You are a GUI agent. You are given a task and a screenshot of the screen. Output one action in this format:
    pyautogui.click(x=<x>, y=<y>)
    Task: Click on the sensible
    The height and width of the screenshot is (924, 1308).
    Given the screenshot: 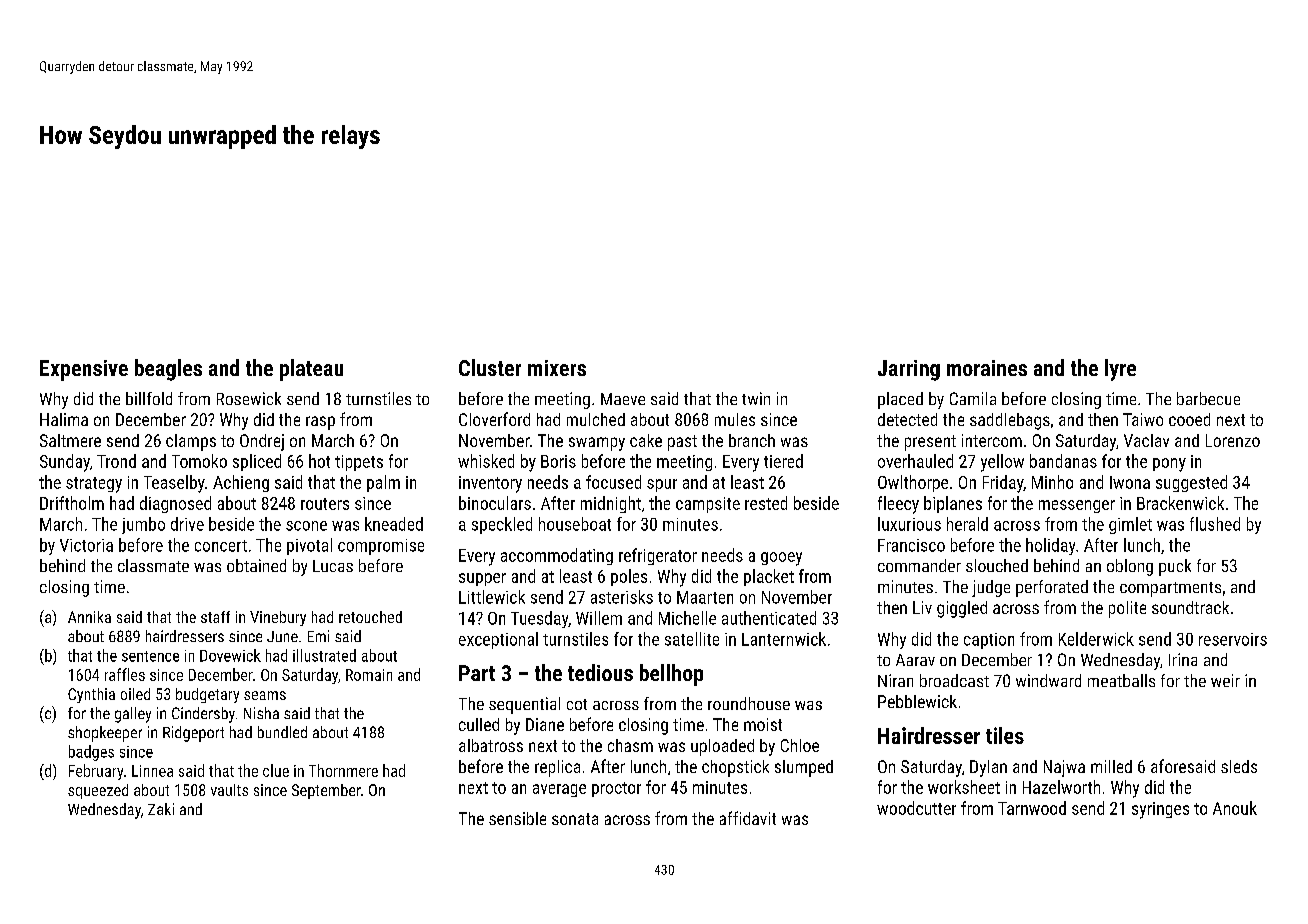 What is the action you would take?
    pyautogui.click(x=517, y=818)
